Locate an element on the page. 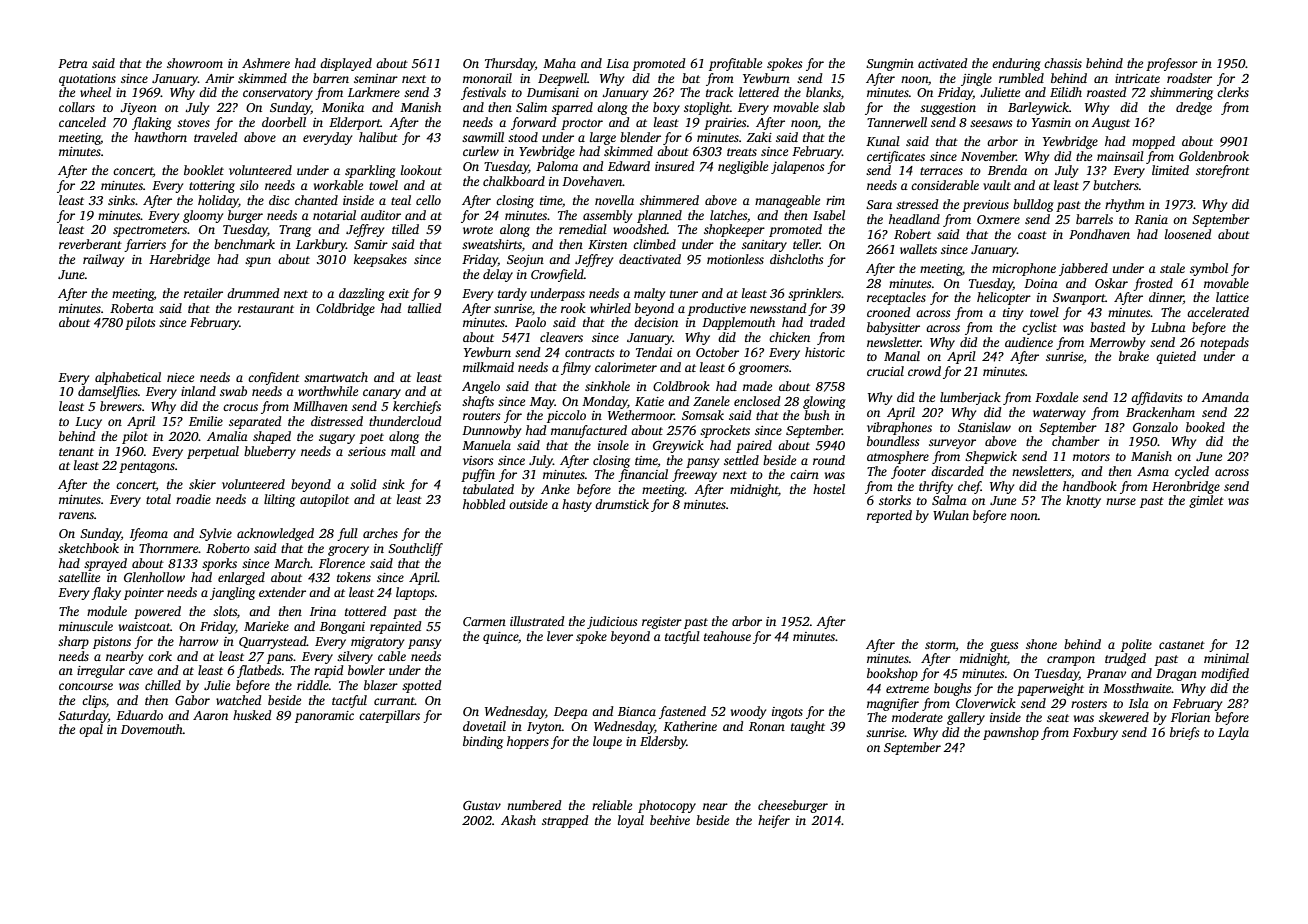 The image size is (1308, 924). opal is located at coordinates (91, 730).
